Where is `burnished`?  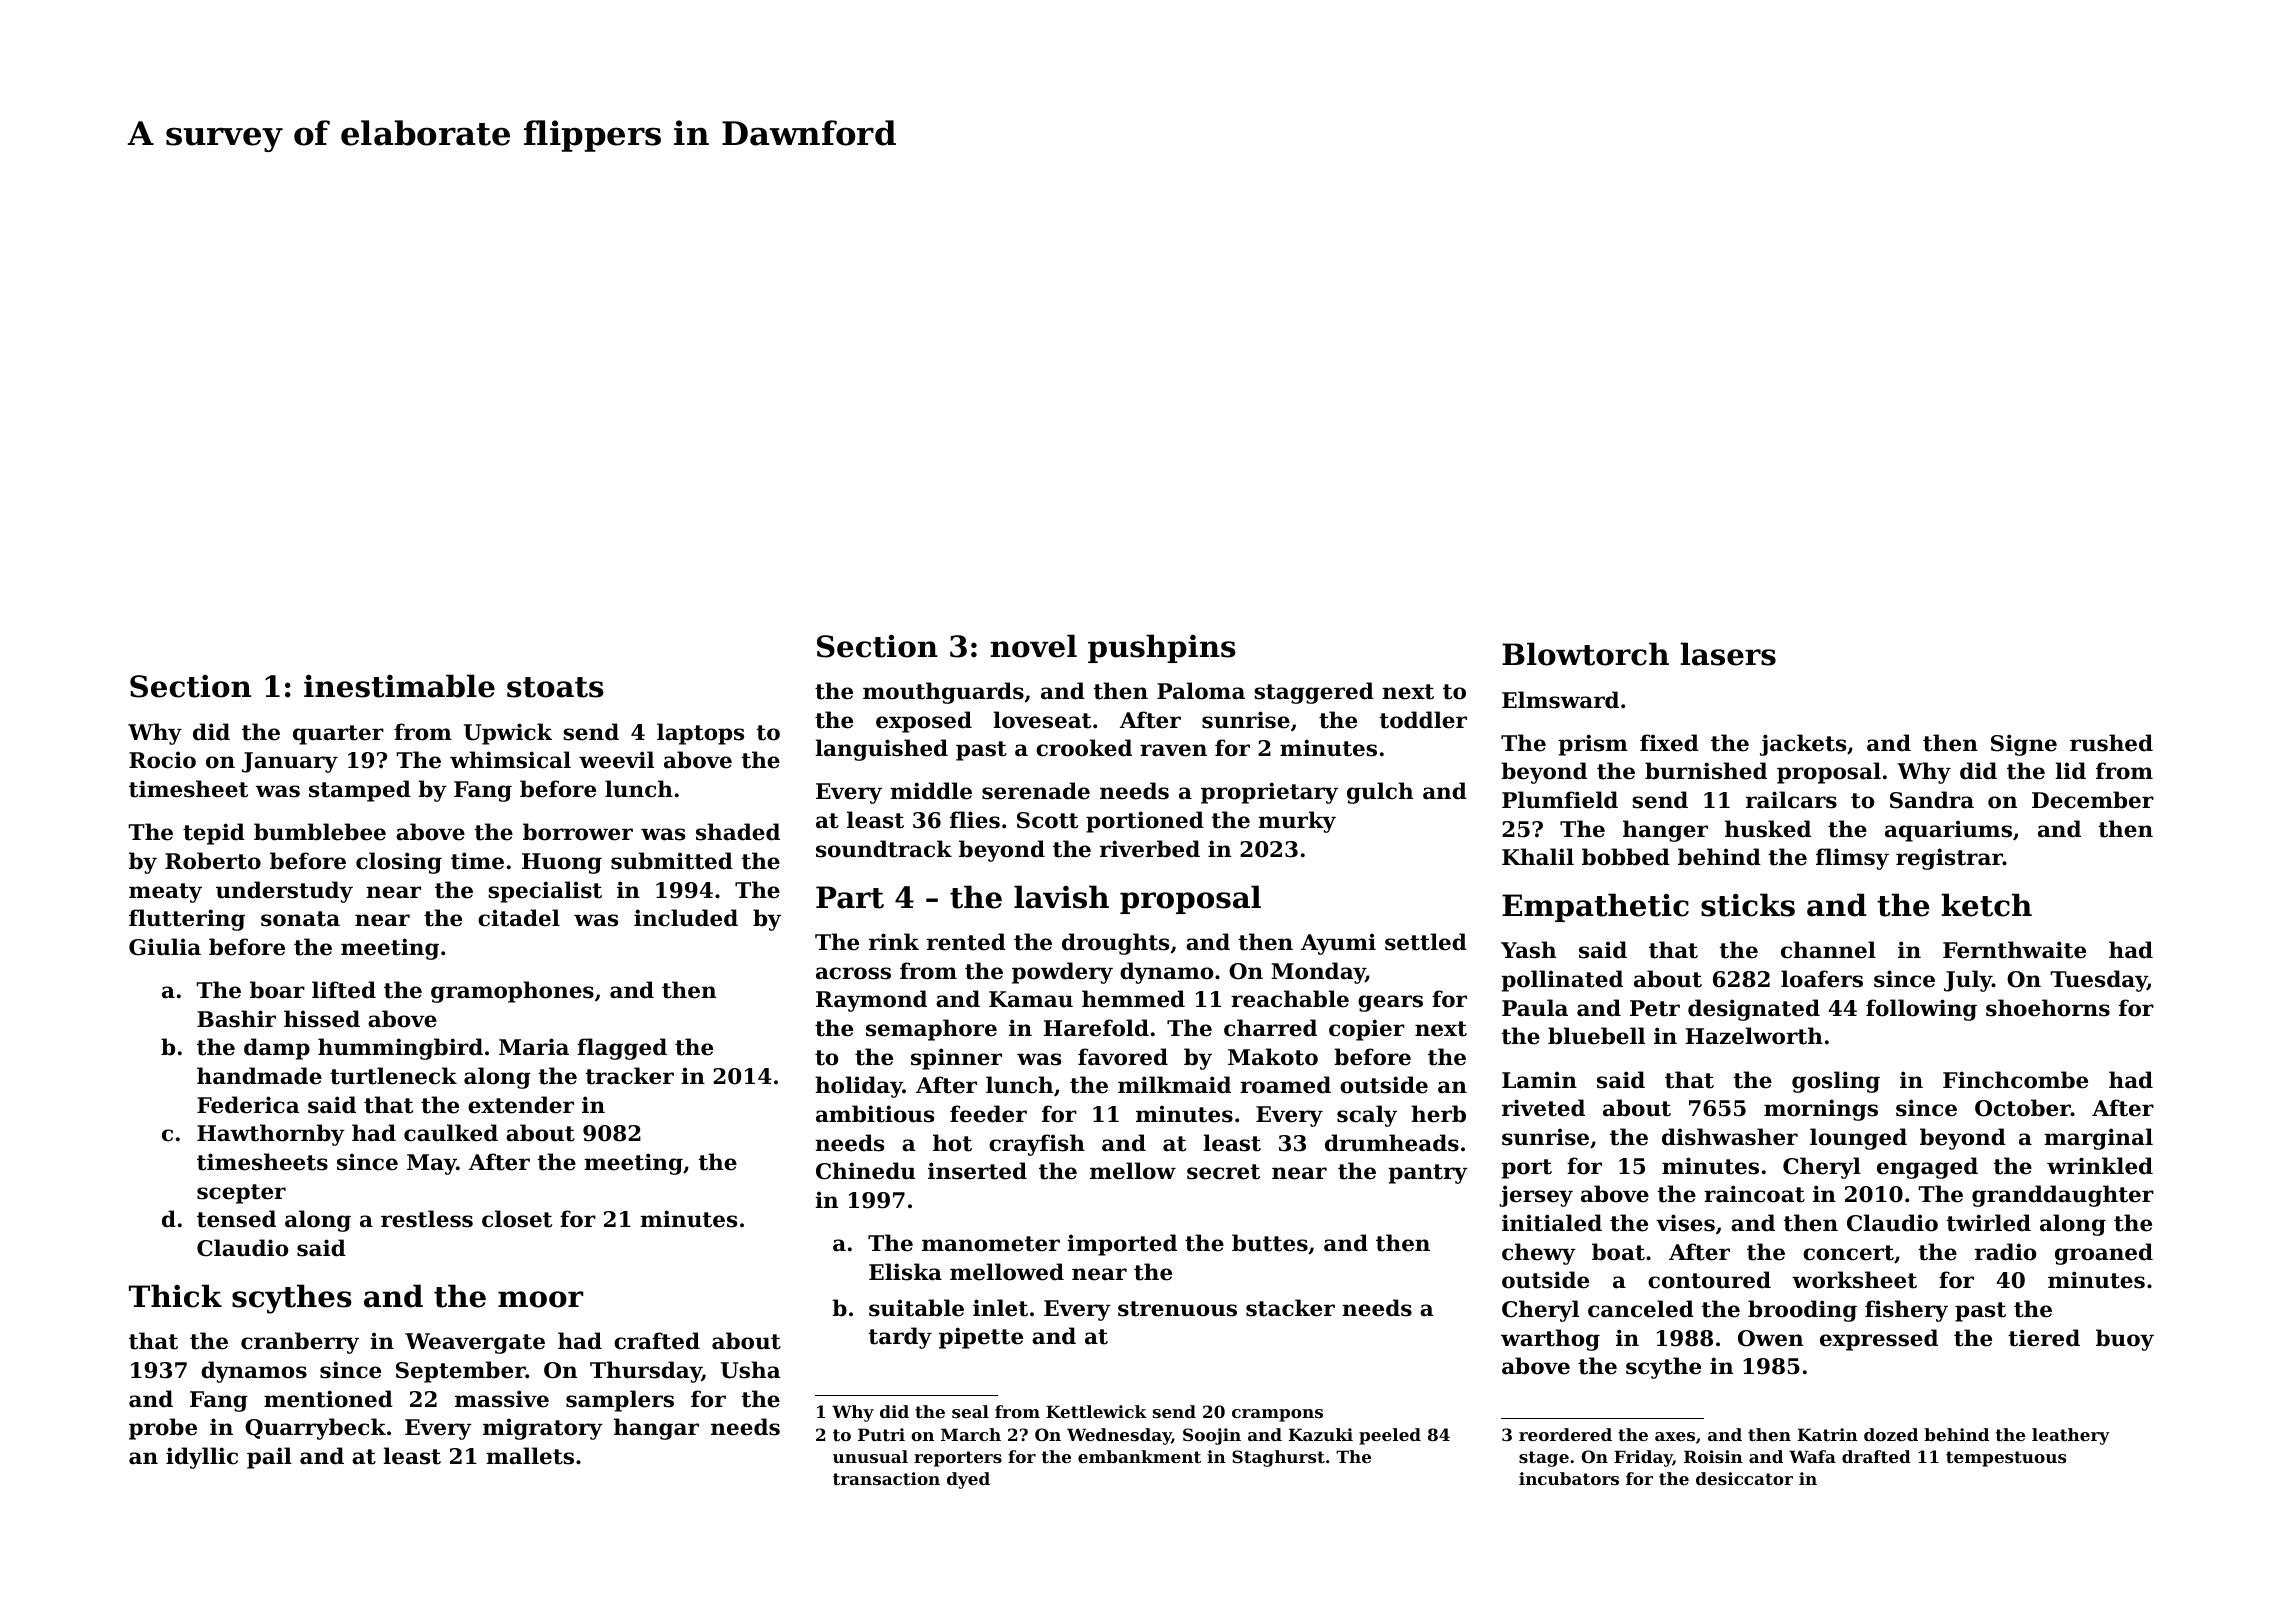
burnished is located at coordinates (1706, 771).
